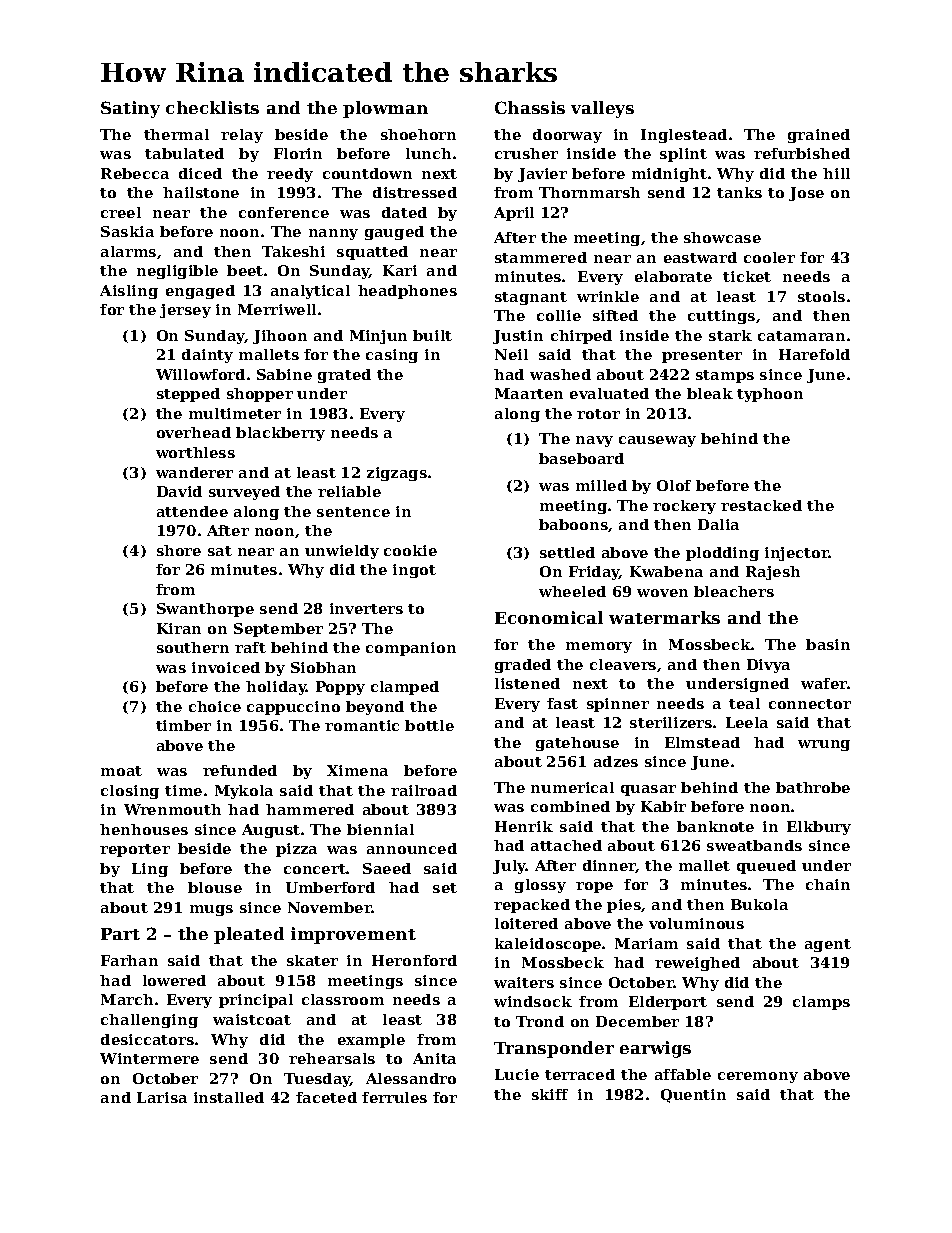  I want to click on stools, so click(821, 296).
